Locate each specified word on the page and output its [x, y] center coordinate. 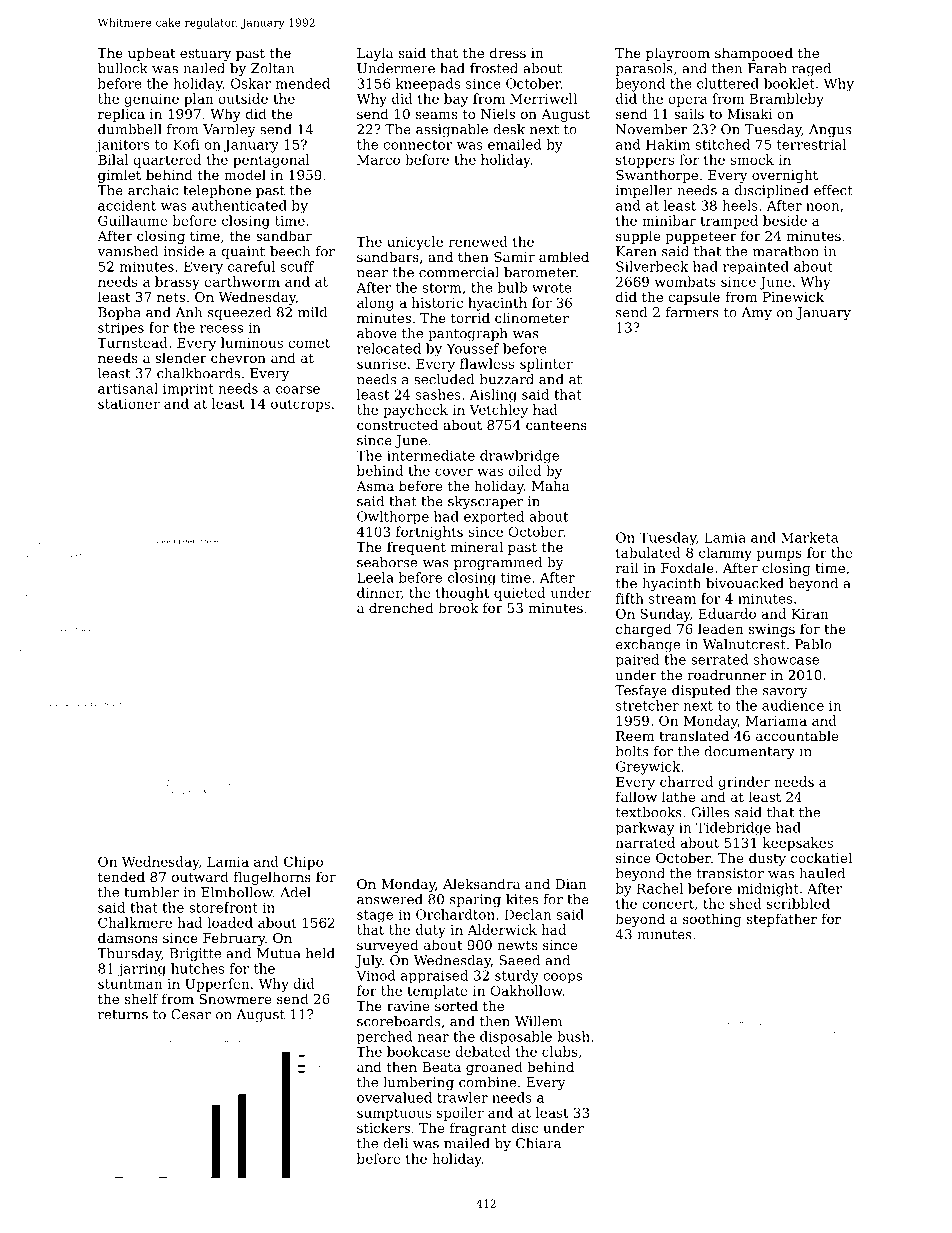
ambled [564, 256]
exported [494, 517]
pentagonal [271, 161]
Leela [375, 577]
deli [395, 1143]
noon [822, 207]
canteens [556, 425]
